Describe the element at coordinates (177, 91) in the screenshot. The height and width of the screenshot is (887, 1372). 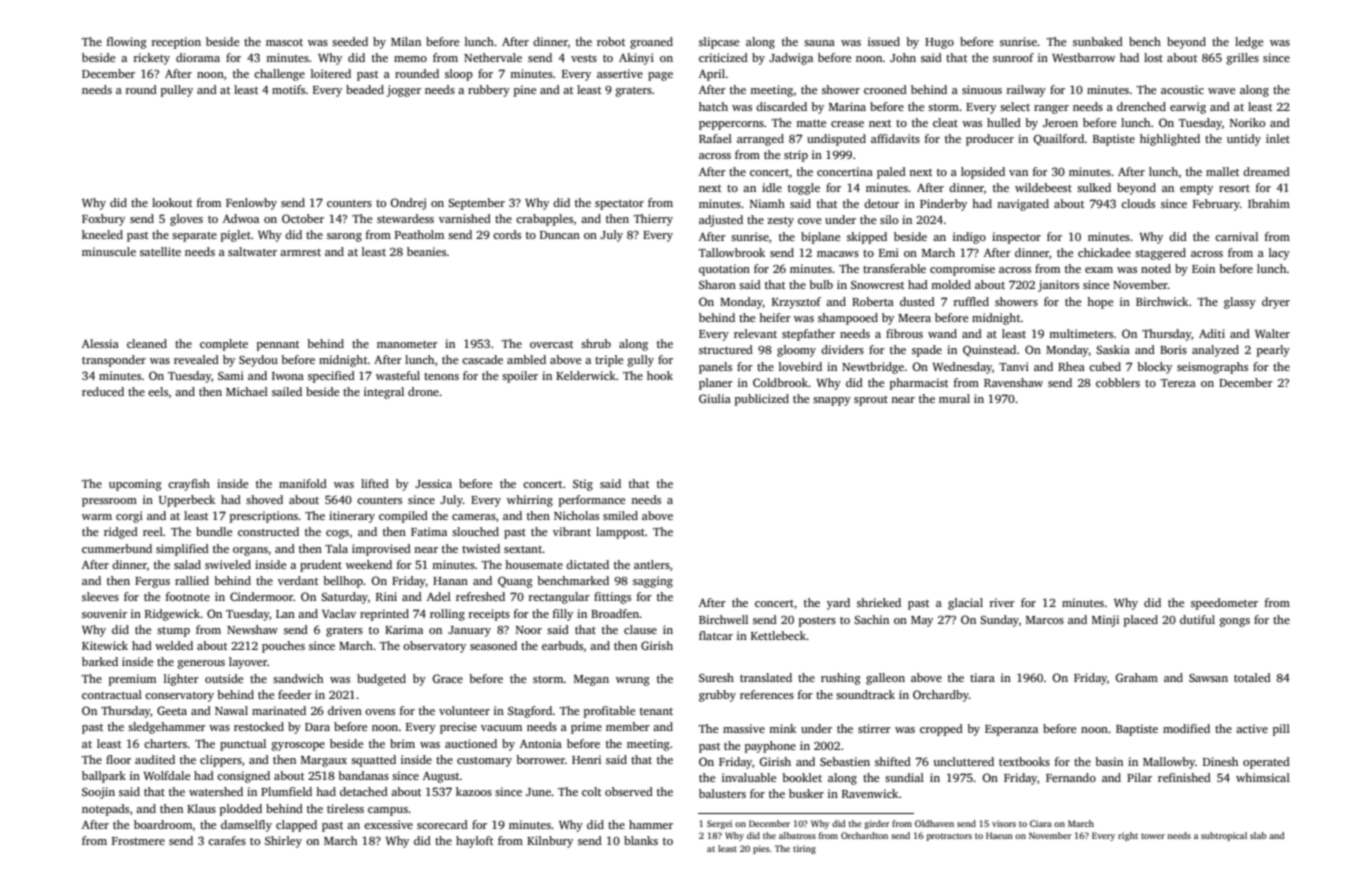
I see `pulley` at that location.
